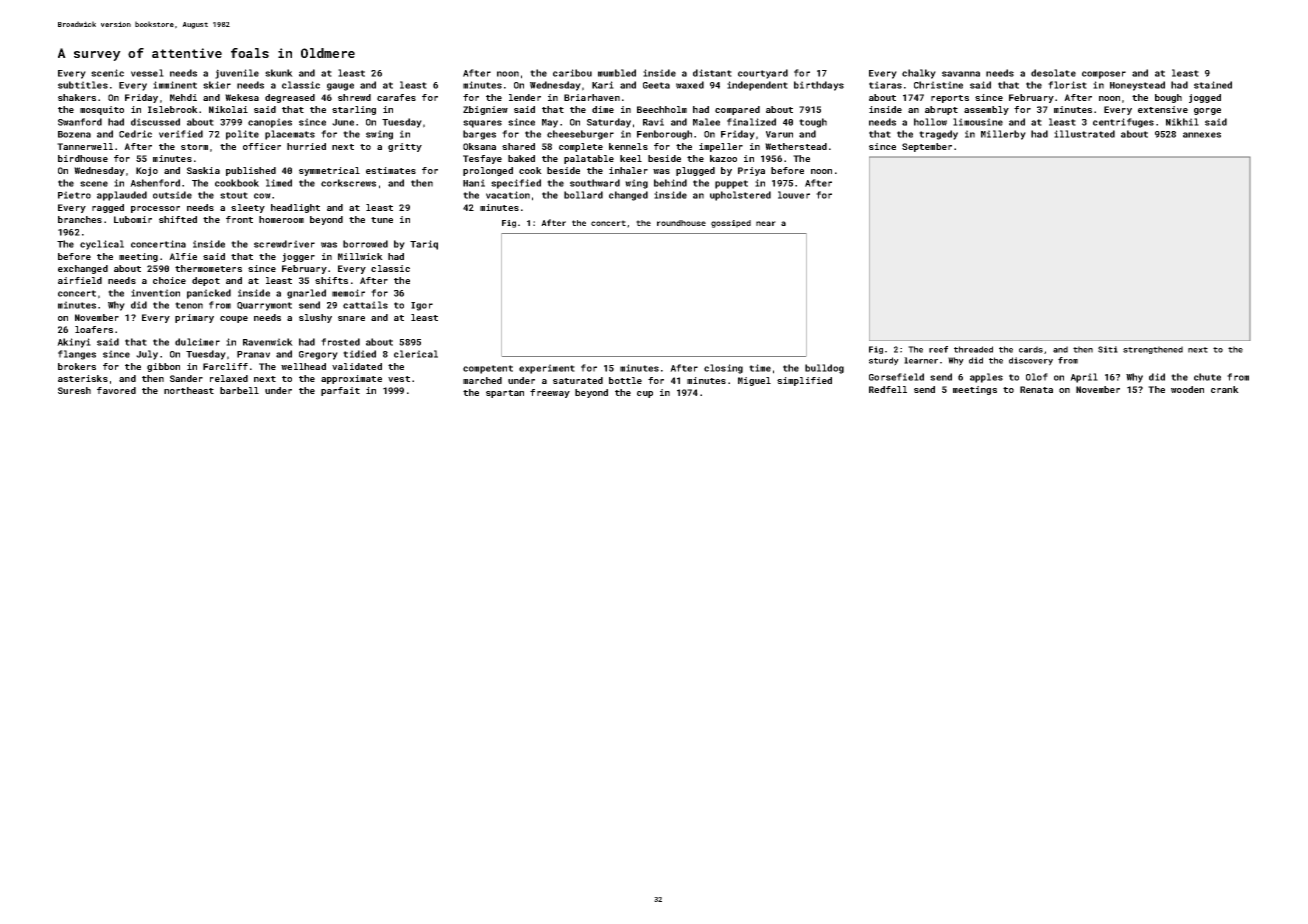 This screenshot has height=924, width=1308. What do you see at coordinates (208, 268) in the screenshot?
I see `thermometers` at bounding box center [208, 268].
